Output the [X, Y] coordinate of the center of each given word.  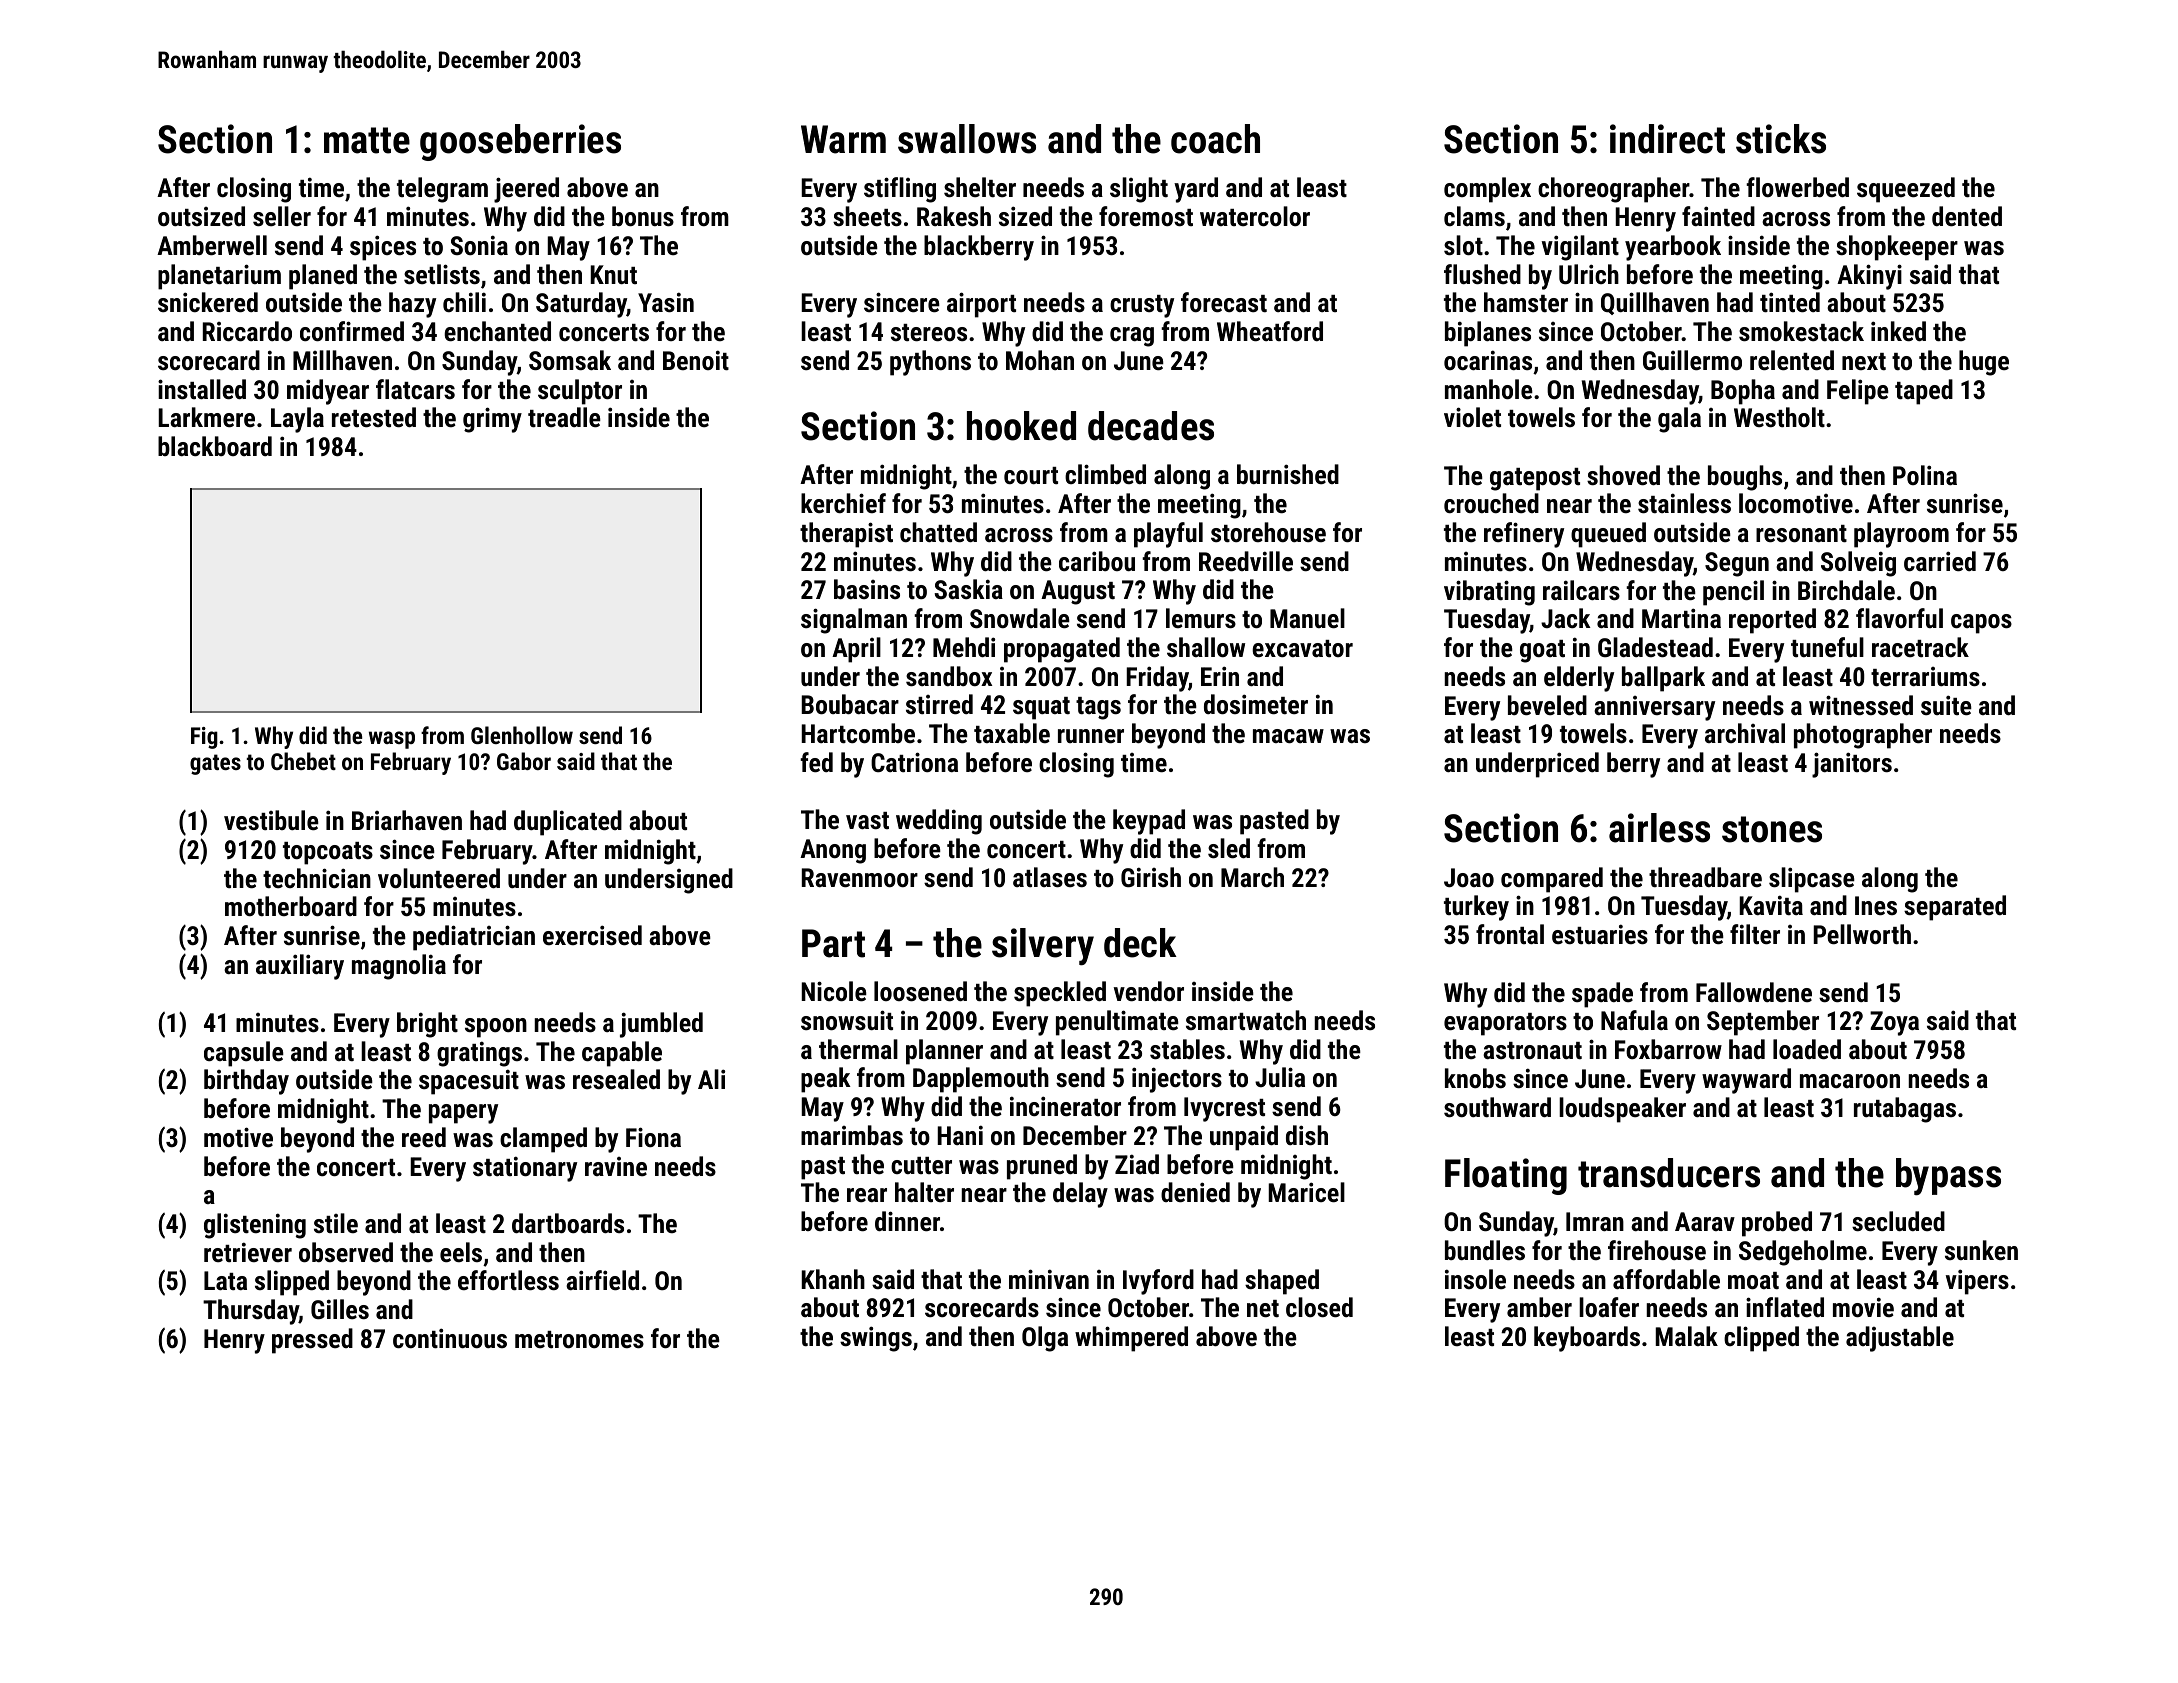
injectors [1177, 1080]
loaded [1807, 1049]
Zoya [1894, 1023]
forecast [1224, 302]
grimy [492, 420]
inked [1898, 331]
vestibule [271, 820]
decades [1151, 426]
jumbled [661, 1025]
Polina [1925, 475]
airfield [602, 1280]
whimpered [1131, 1339]
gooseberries [520, 142]
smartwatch [1246, 1020]
